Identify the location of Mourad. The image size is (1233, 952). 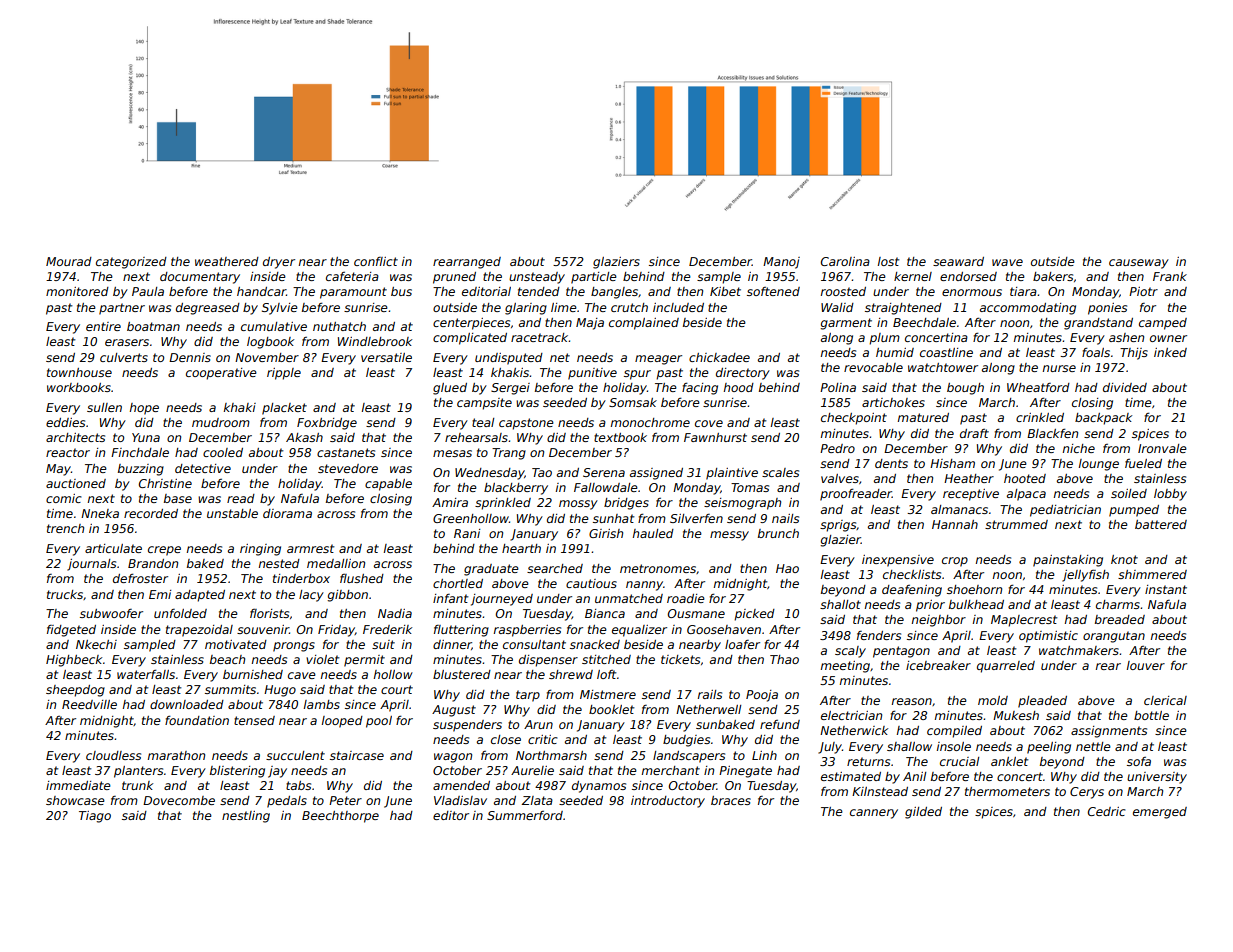
(69, 261).
